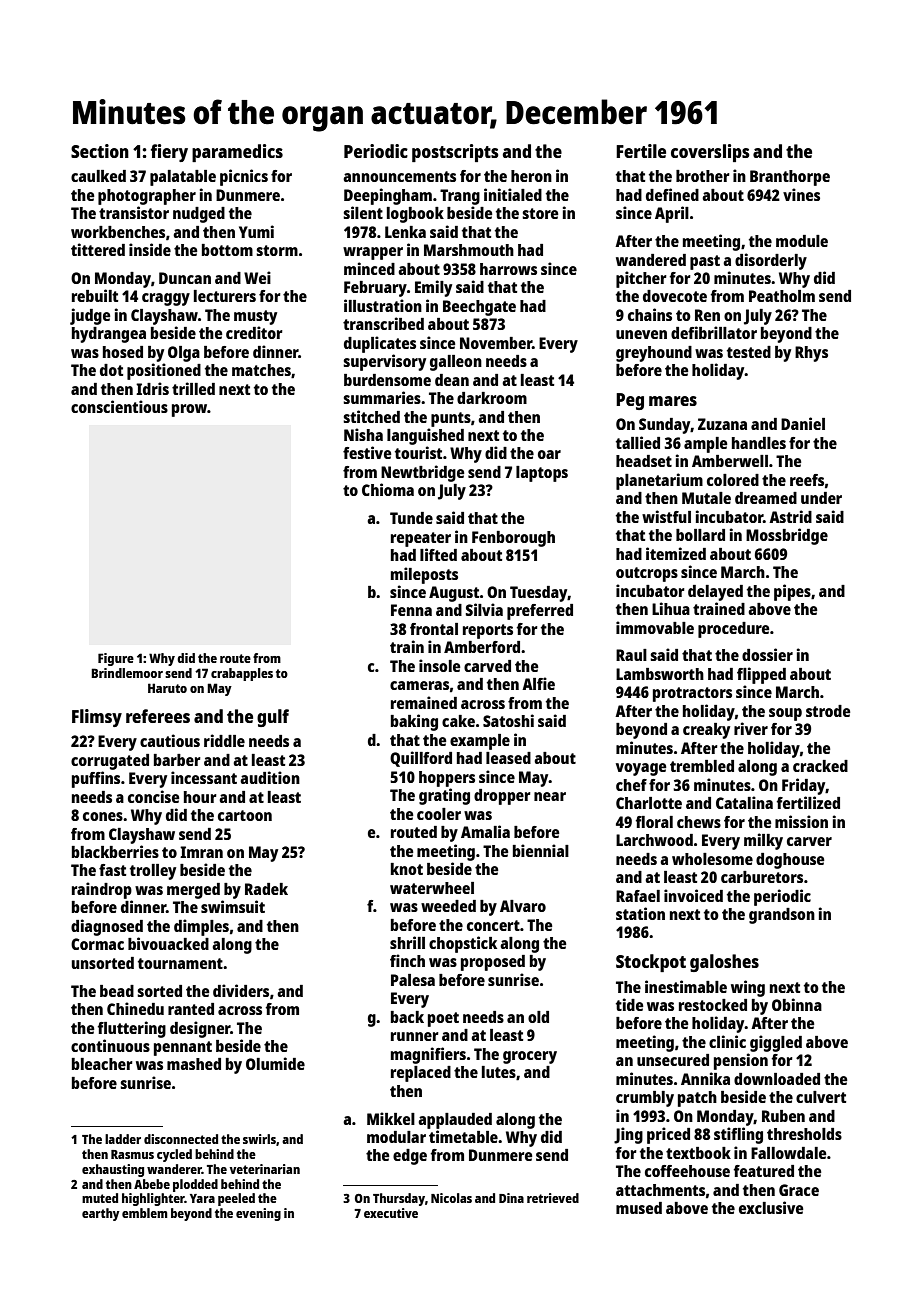 The height and width of the page is (1308, 924). I want to click on Mutale, so click(706, 498).
